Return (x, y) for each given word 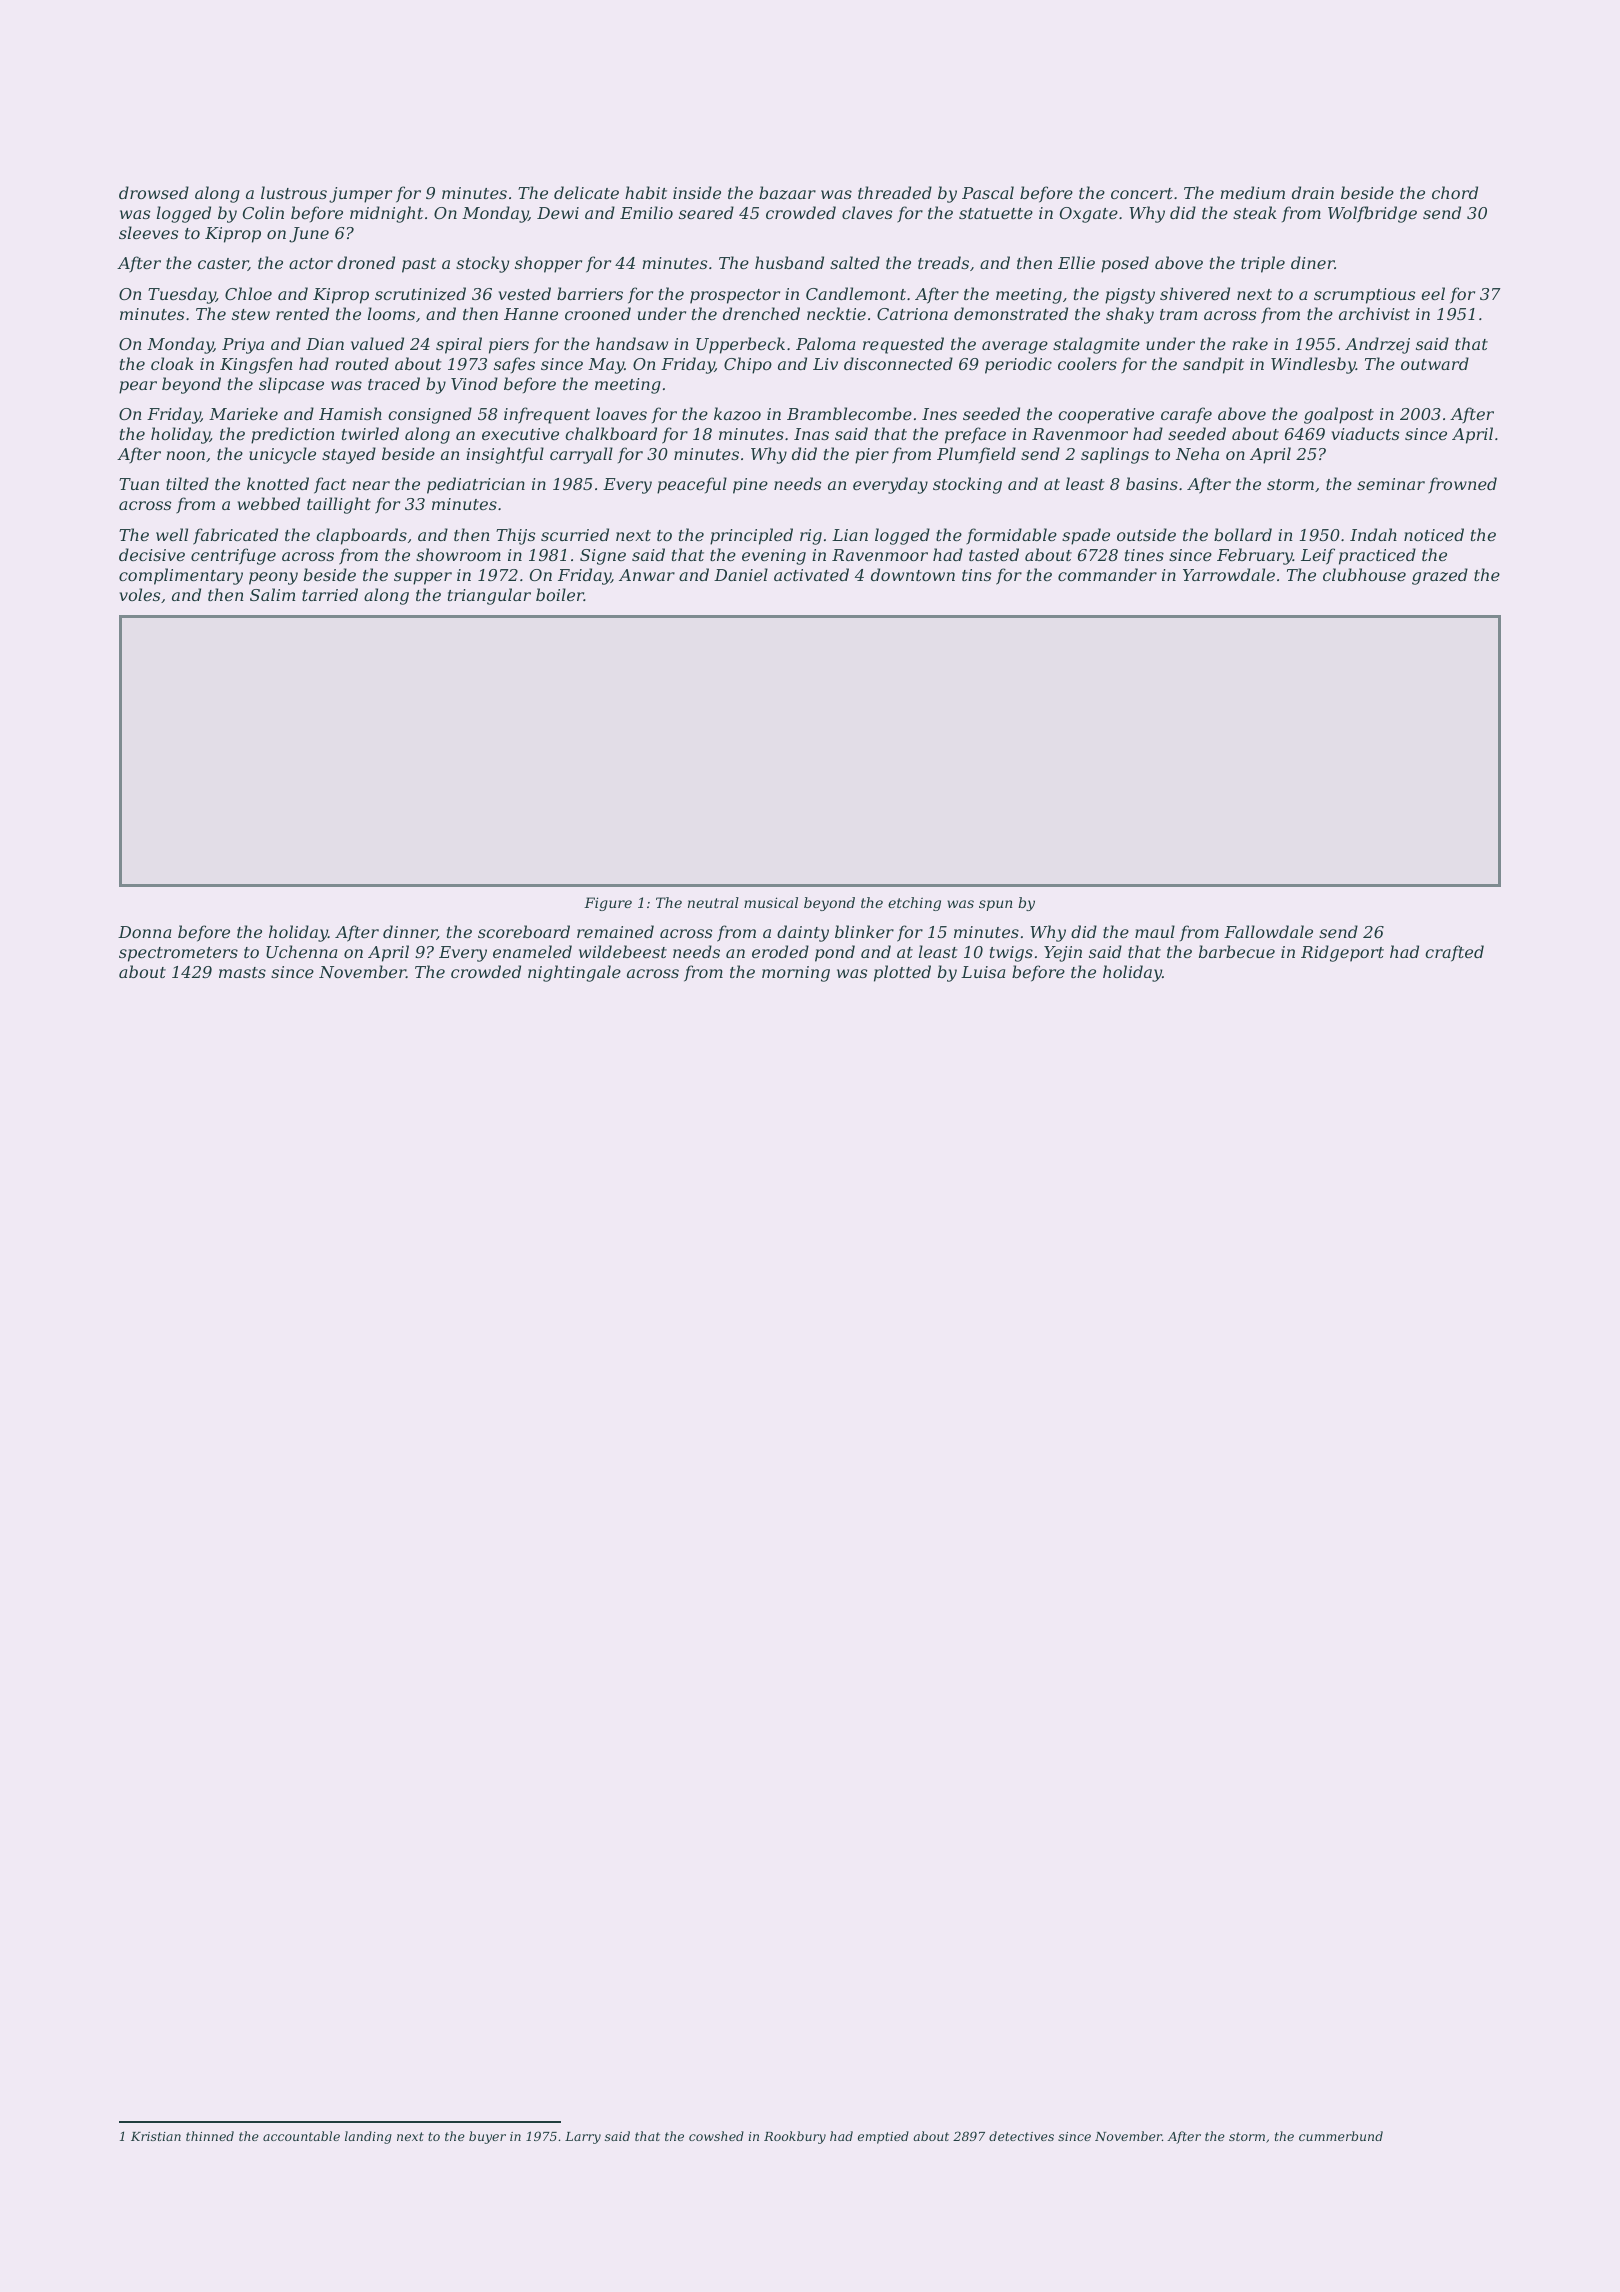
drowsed (154, 192)
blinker (864, 931)
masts (242, 972)
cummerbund (1341, 2136)
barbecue (1237, 951)
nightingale (574, 973)
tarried (330, 594)
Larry (583, 2138)
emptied (883, 2137)
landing (368, 2137)
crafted (1454, 953)
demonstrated (1011, 313)
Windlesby (1313, 365)
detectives (1021, 2136)
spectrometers (178, 954)
